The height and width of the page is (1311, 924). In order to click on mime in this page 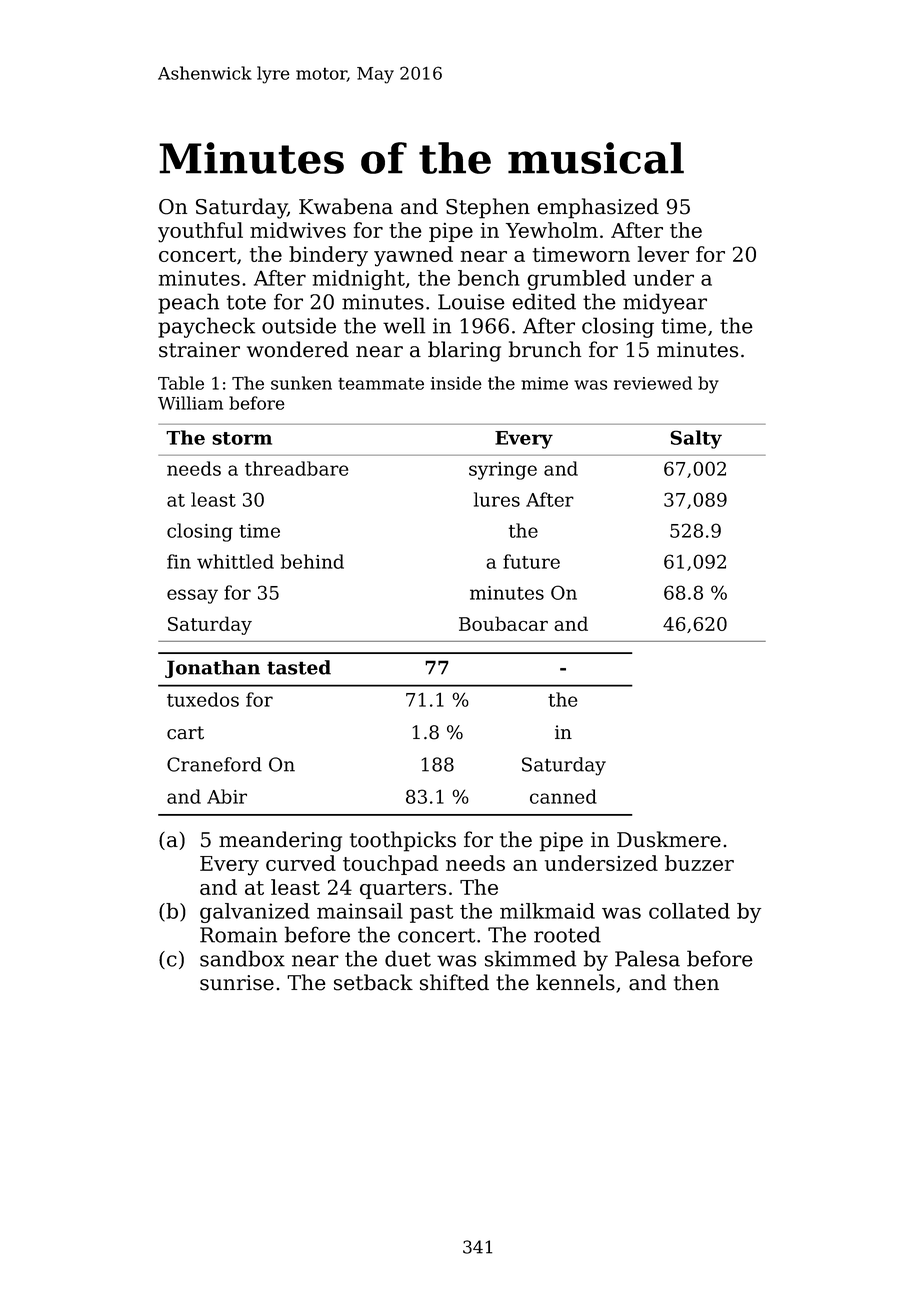, I will do `click(544, 383)`.
